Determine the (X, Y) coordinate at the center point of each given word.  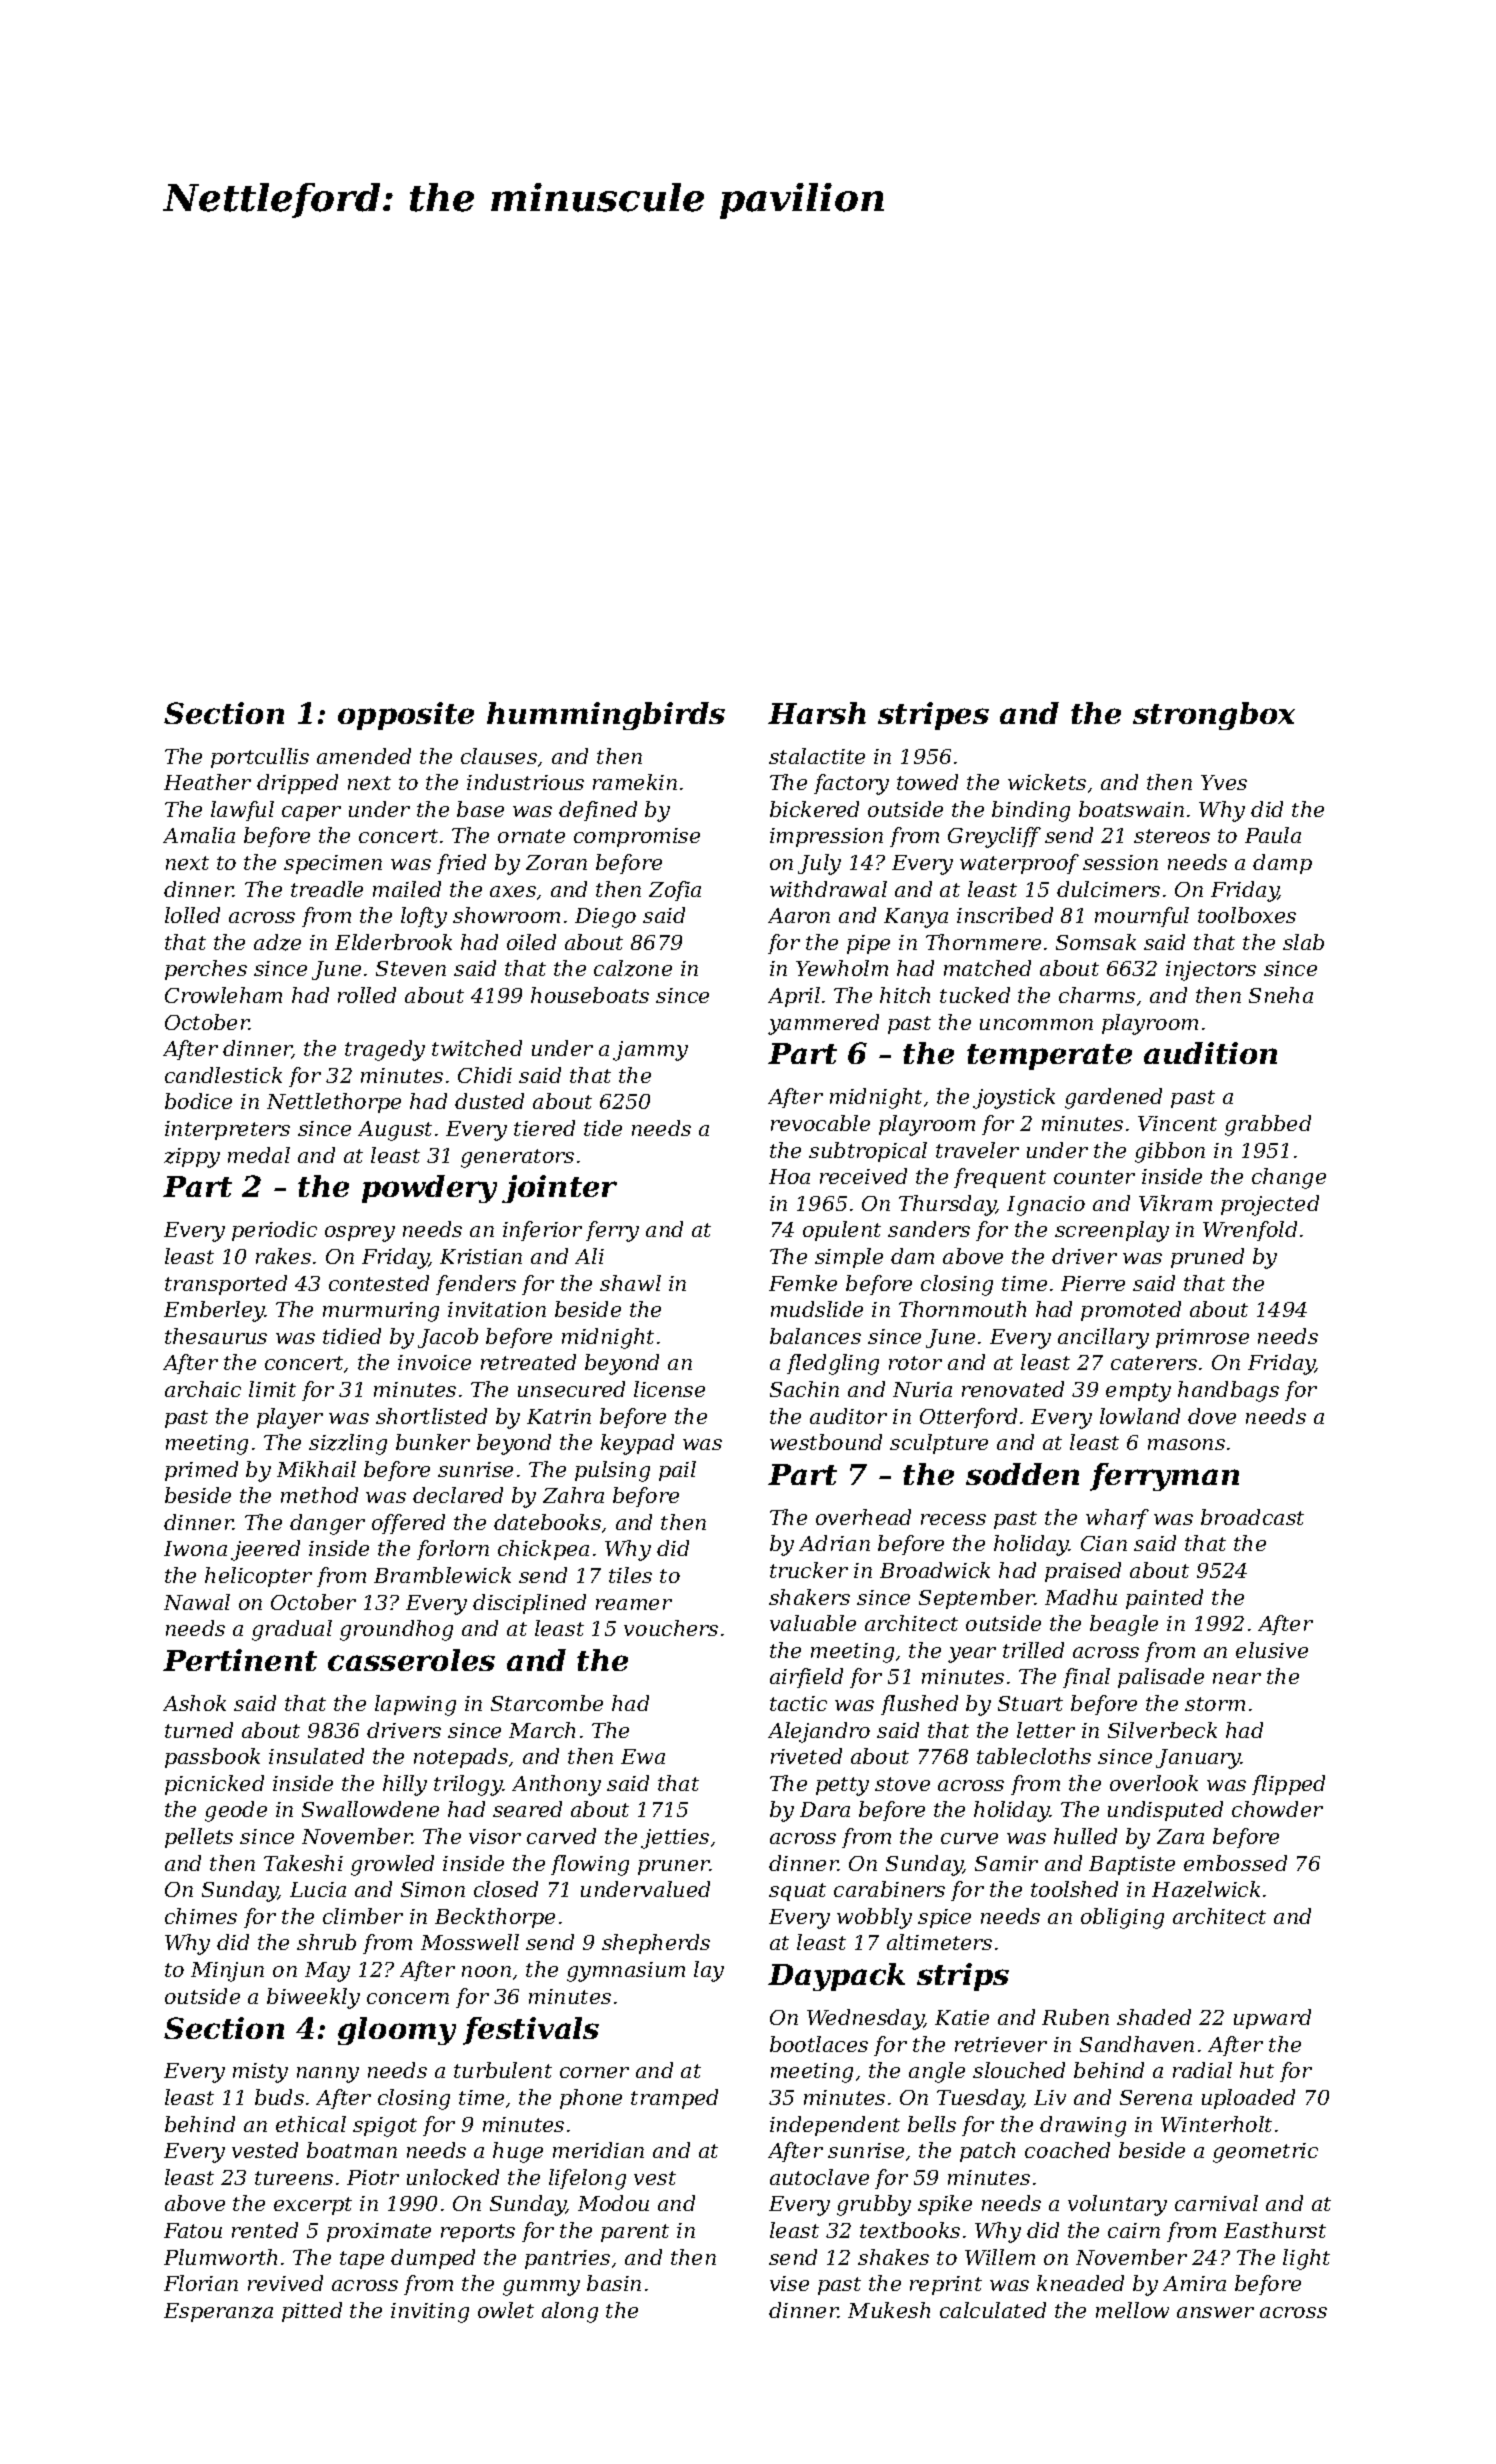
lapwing (415, 1705)
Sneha (1281, 995)
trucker (809, 1570)
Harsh (817, 713)
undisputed (1165, 1811)
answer (1215, 2312)
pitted (312, 2312)
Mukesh (889, 2310)
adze (277, 942)
